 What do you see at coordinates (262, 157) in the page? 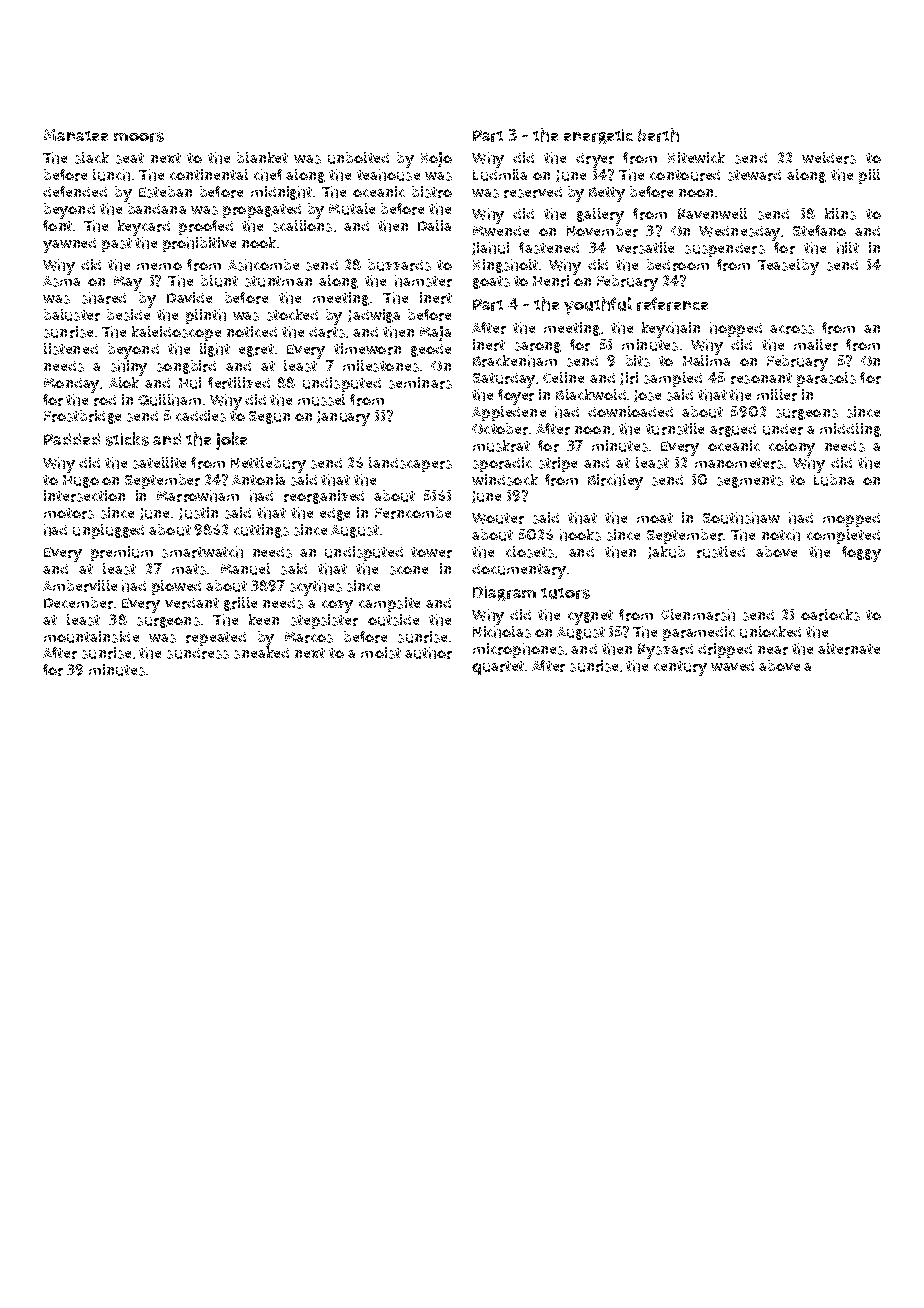
I see `blanket` at bounding box center [262, 157].
